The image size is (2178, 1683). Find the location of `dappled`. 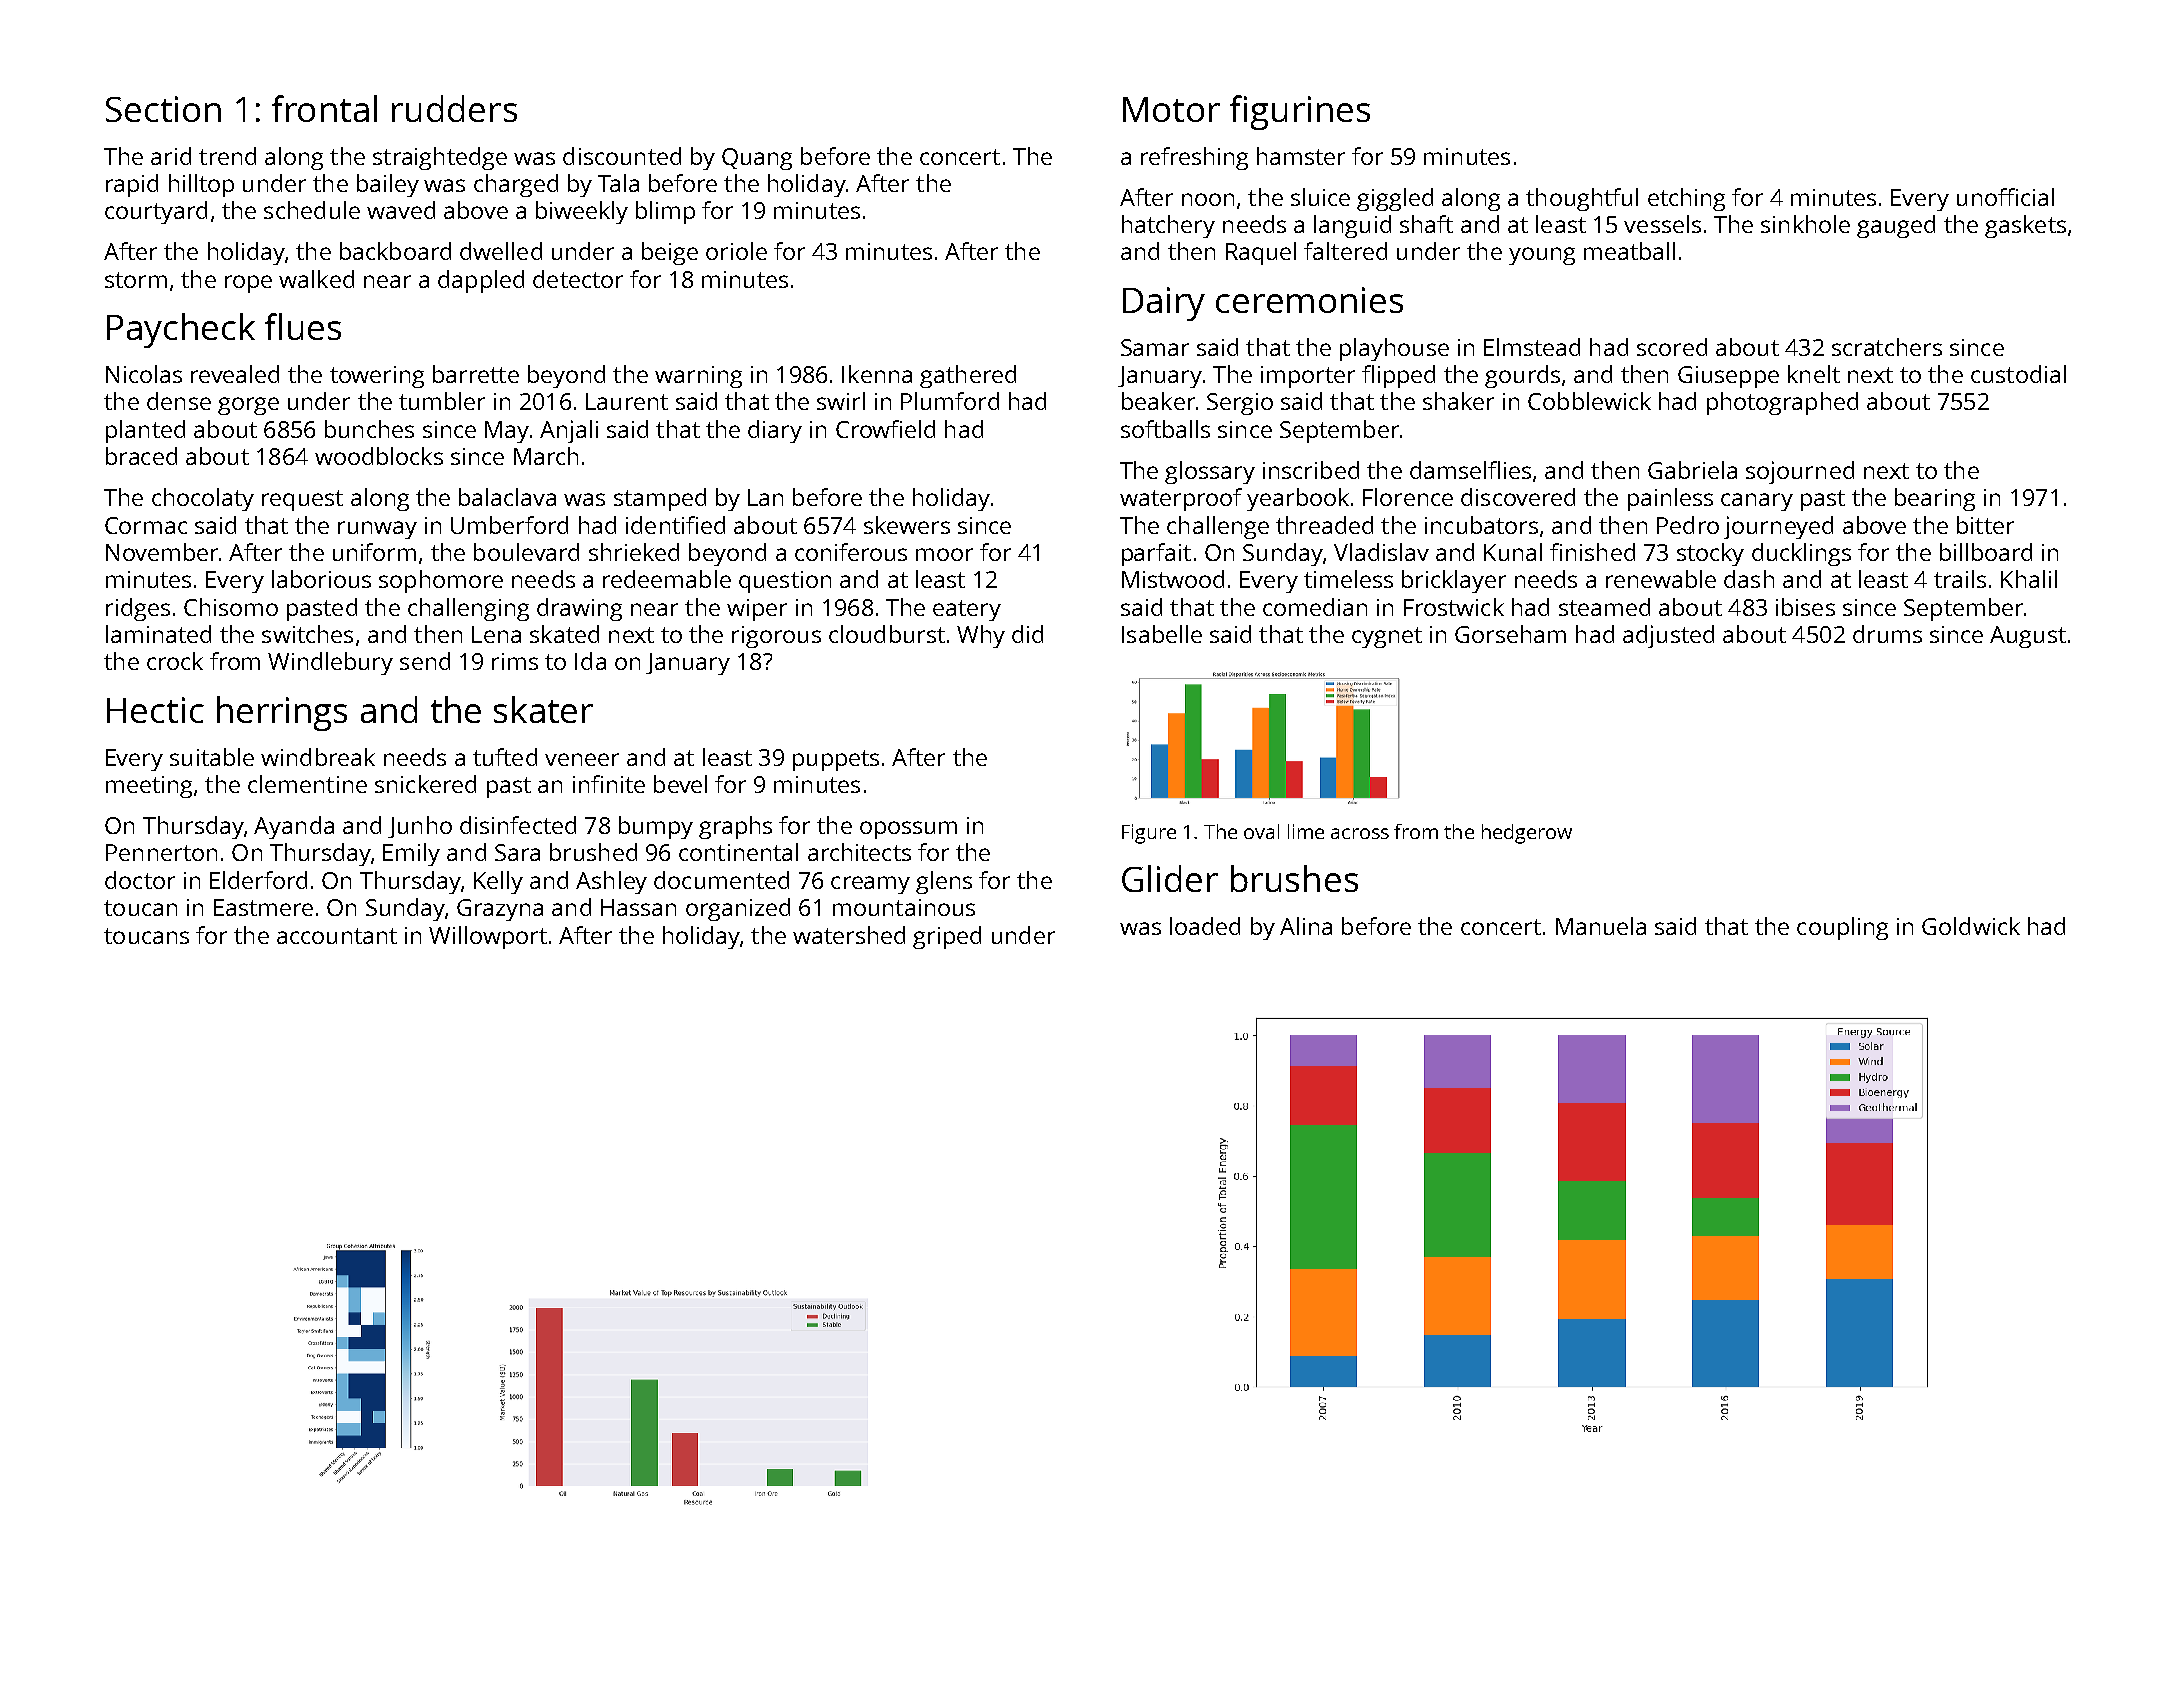

dappled is located at coordinates (481, 281).
